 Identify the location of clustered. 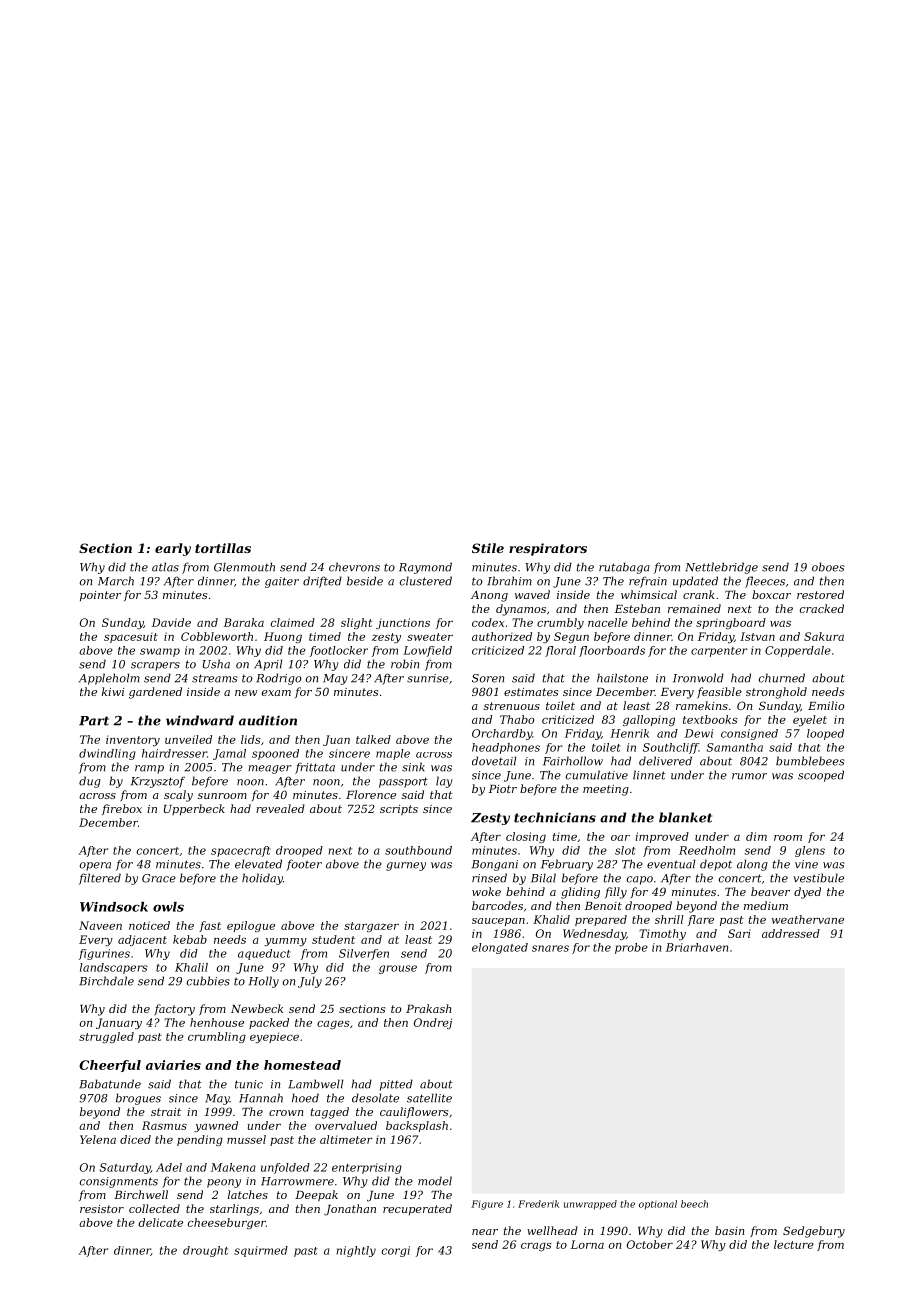
(426, 581).
